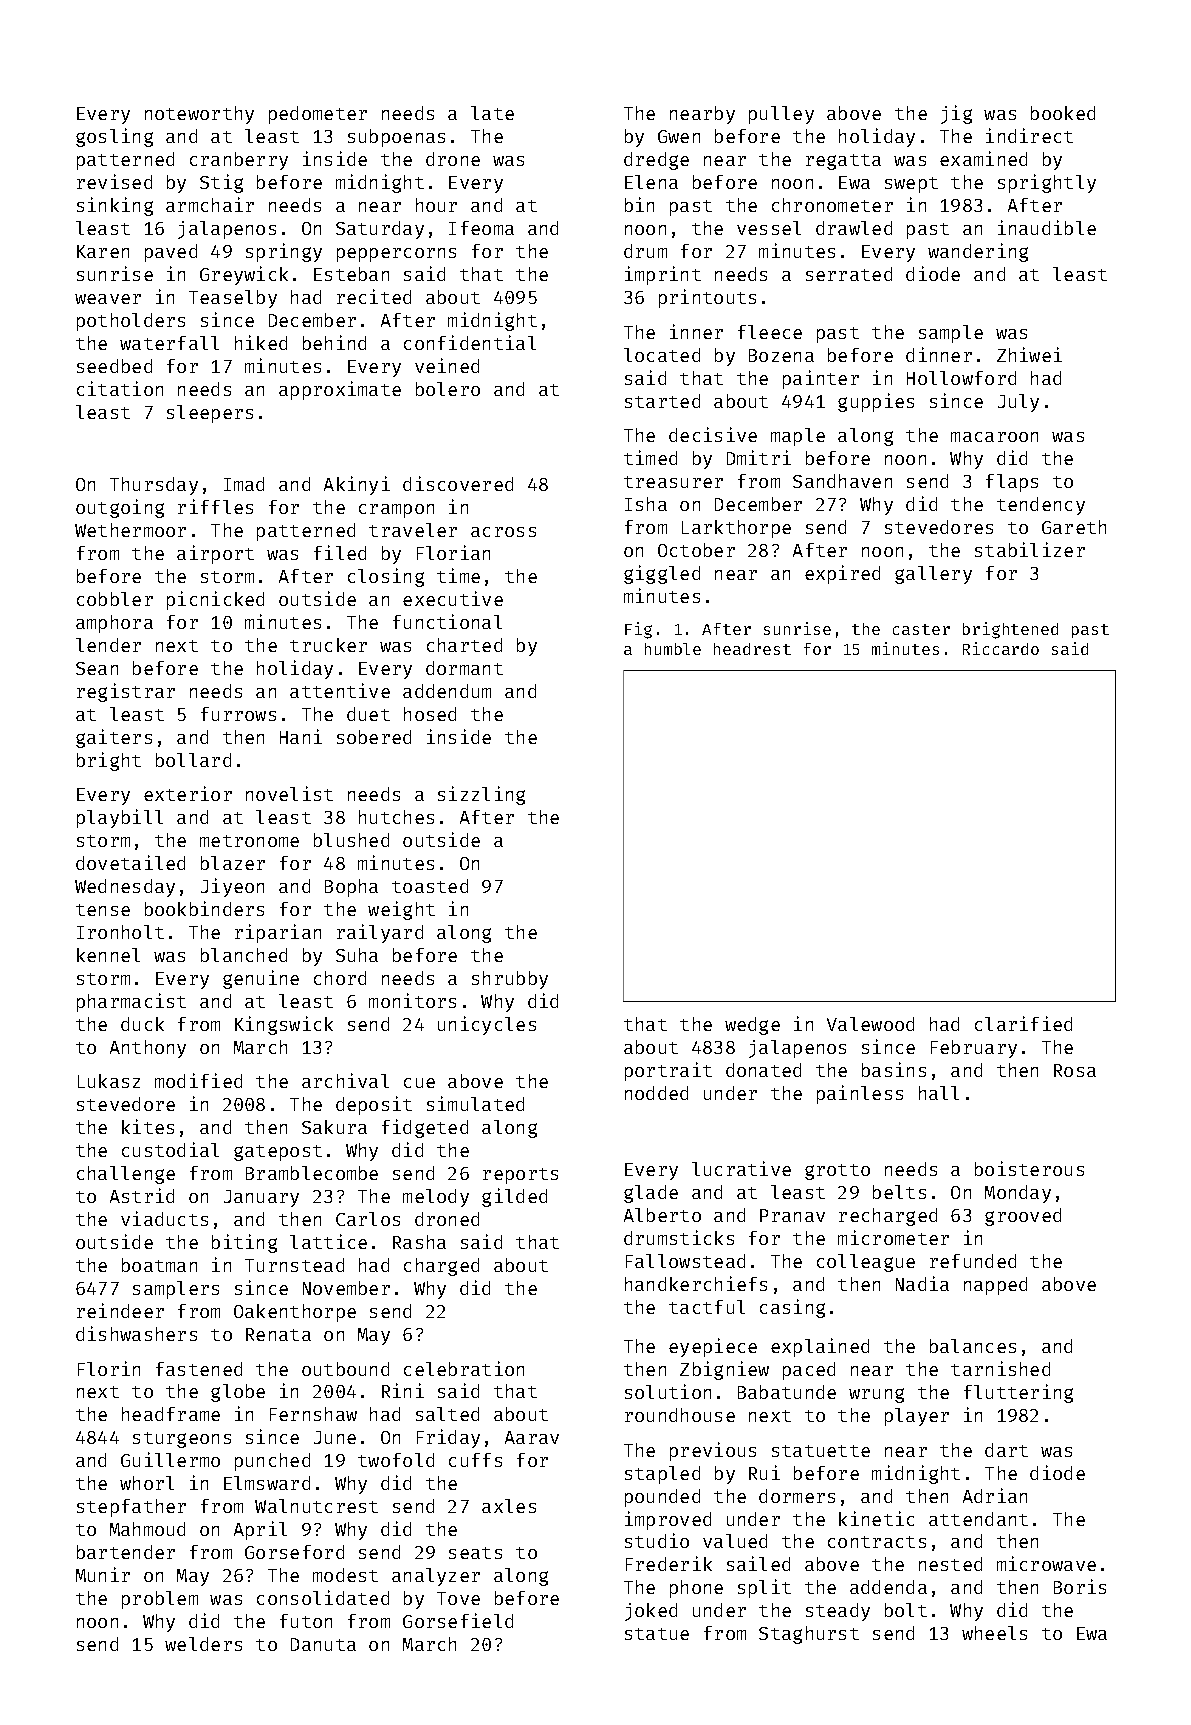 The width and height of the screenshot is (1191, 1725). I want to click on dormant, so click(464, 668).
